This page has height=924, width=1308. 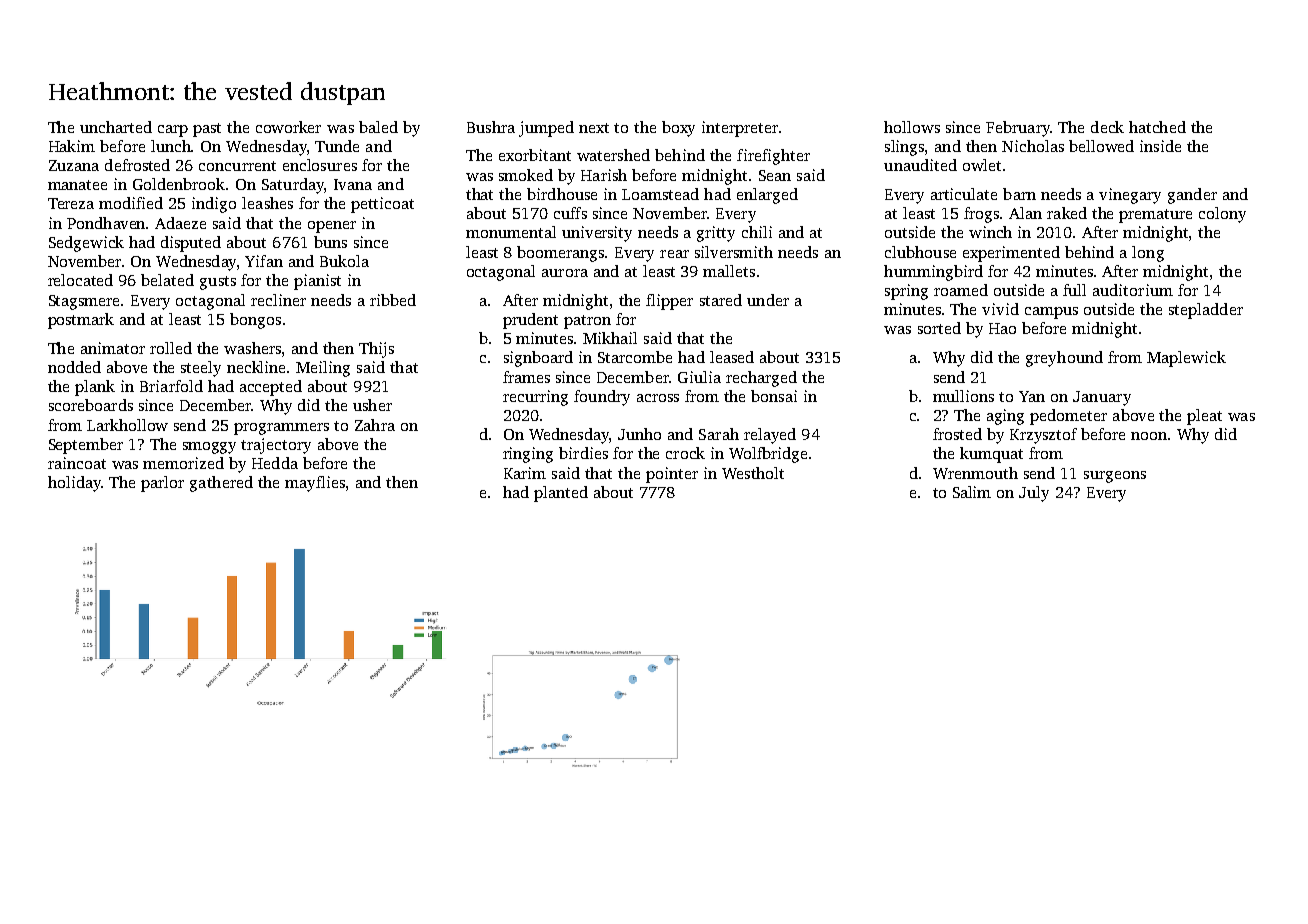 What do you see at coordinates (315, 484) in the page?
I see `mayflies` at bounding box center [315, 484].
